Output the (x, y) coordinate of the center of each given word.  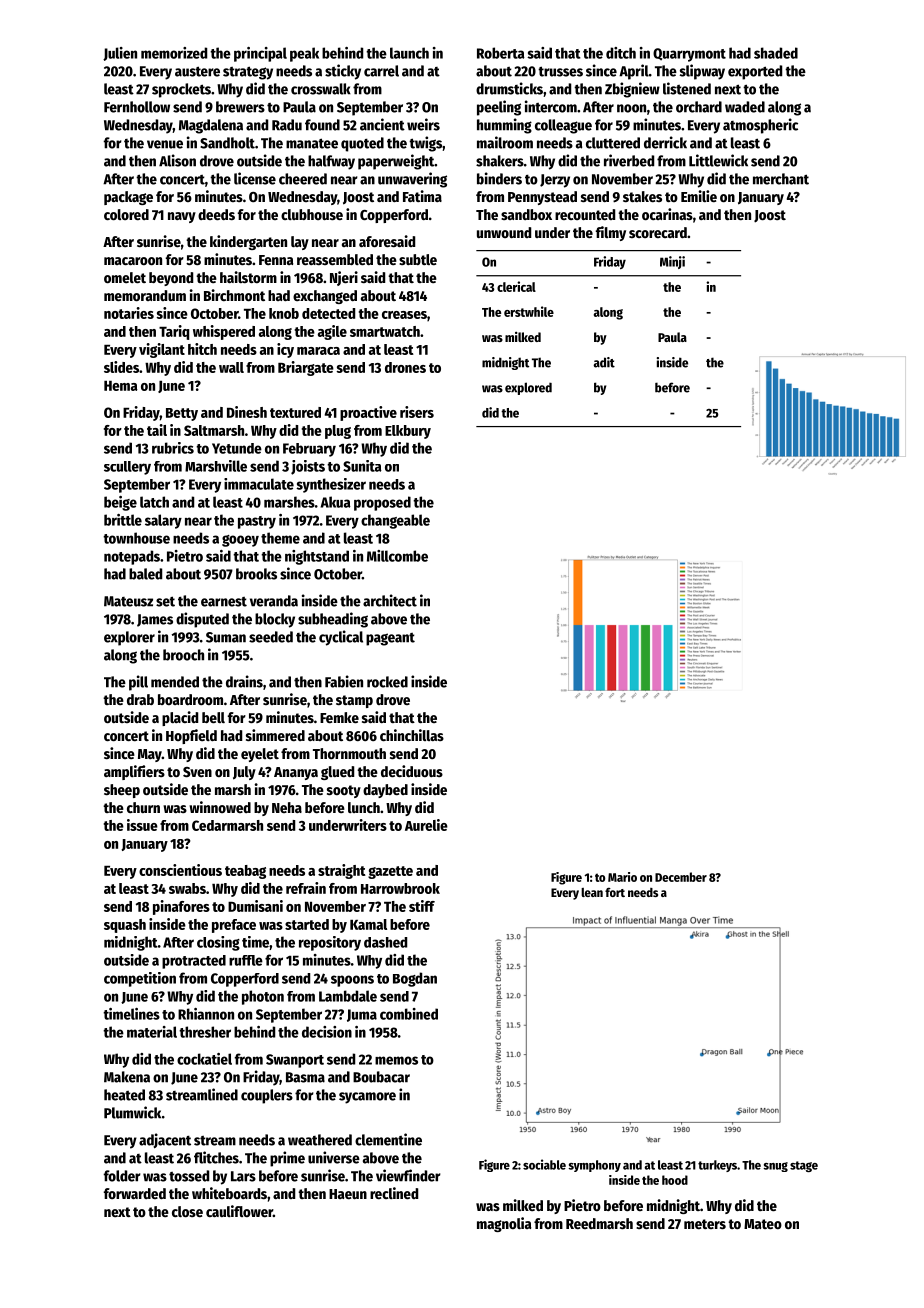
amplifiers (134, 772)
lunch (364, 807)
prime (287, 1159)
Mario (622, 877)
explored (528, 388)
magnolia (504, 1224)
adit (604, 362)
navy (182, 217)
